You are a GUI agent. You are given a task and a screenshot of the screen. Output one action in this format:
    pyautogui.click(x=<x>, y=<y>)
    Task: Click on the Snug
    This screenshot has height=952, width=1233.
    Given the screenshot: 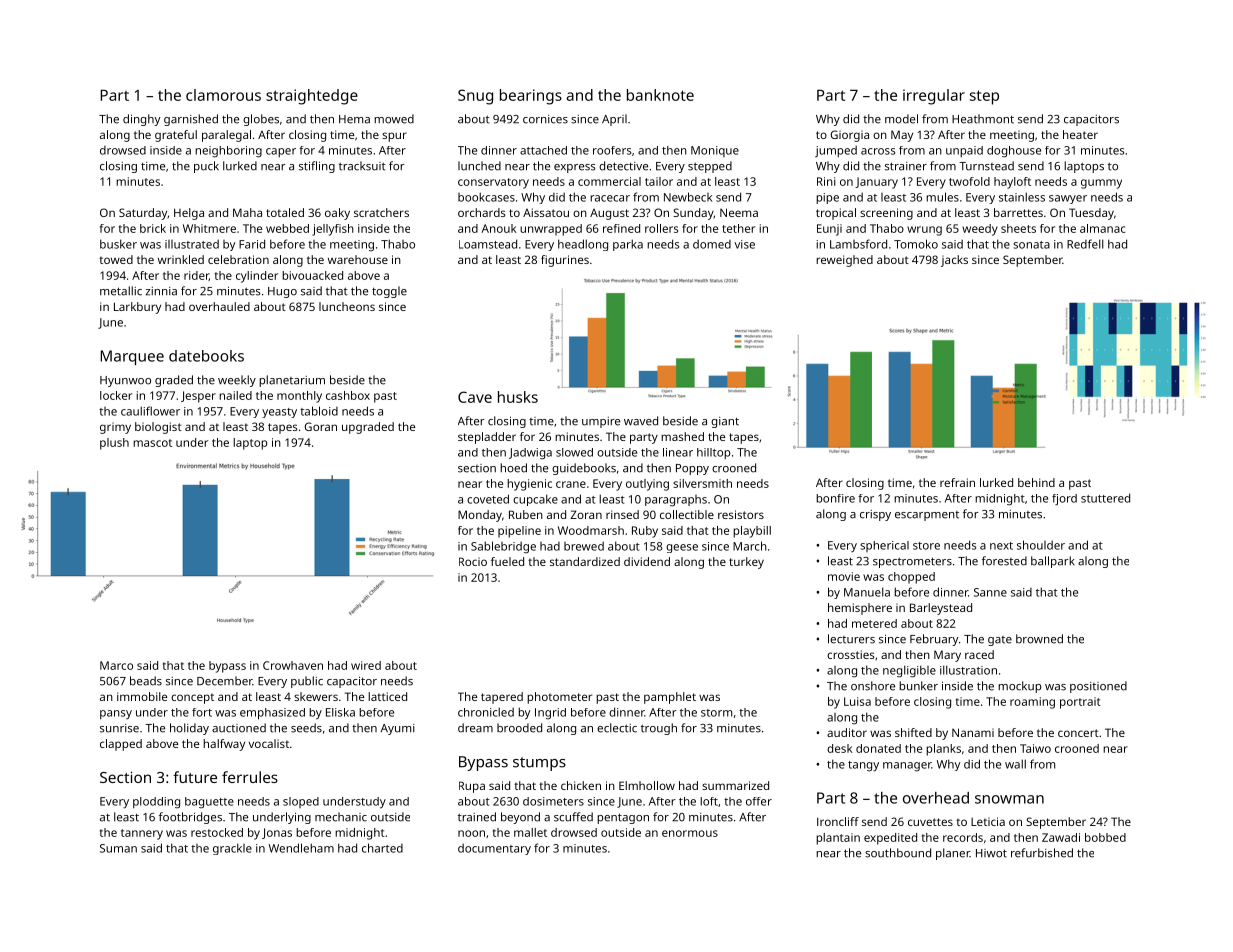 What is the action you would take?
    pyautogui.click(x=475, y=97)
